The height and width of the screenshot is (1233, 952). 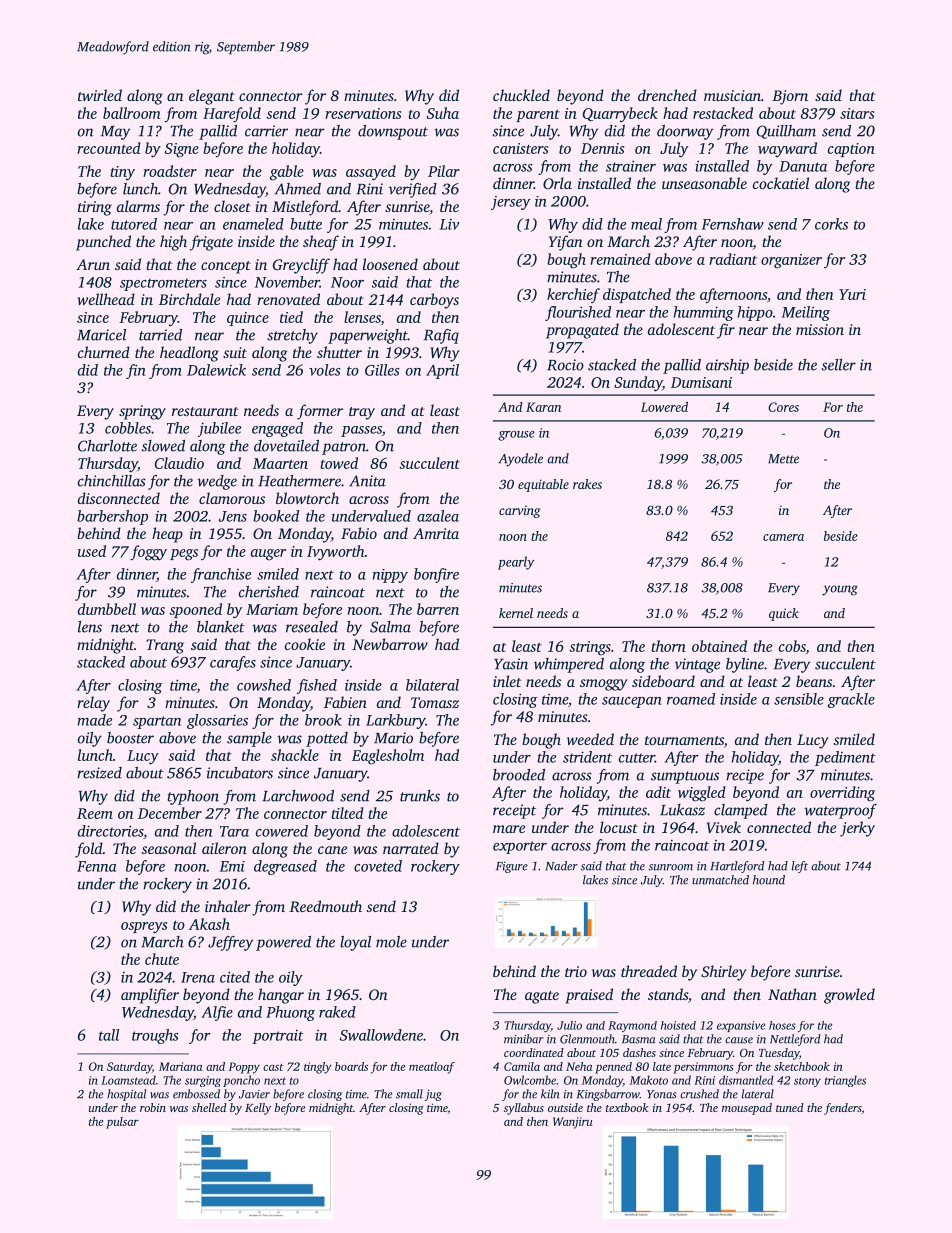 I want to click on Mette, so click(x=783, y=459).
